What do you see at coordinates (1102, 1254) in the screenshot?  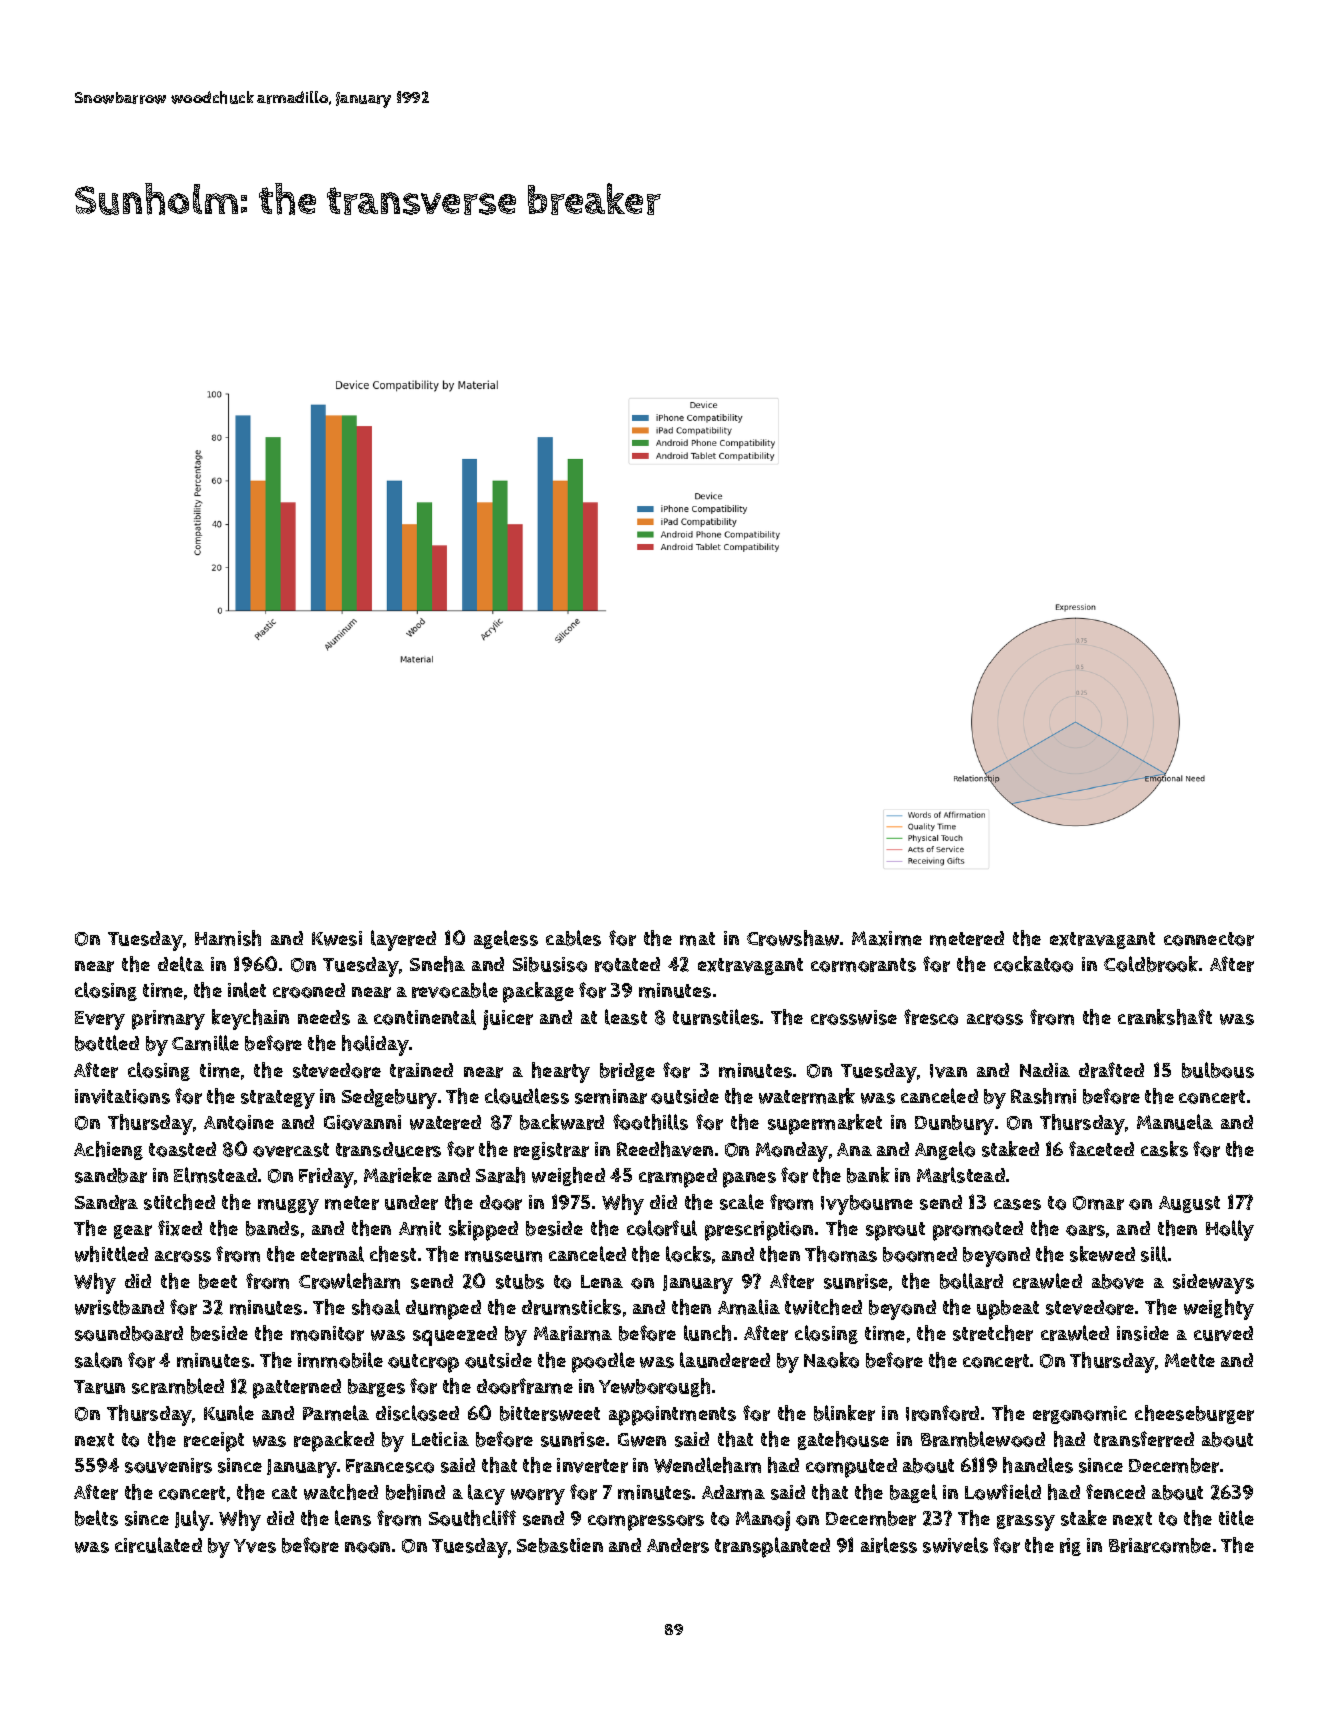 I see `skewed` at bounding box center [1102, 1254].
